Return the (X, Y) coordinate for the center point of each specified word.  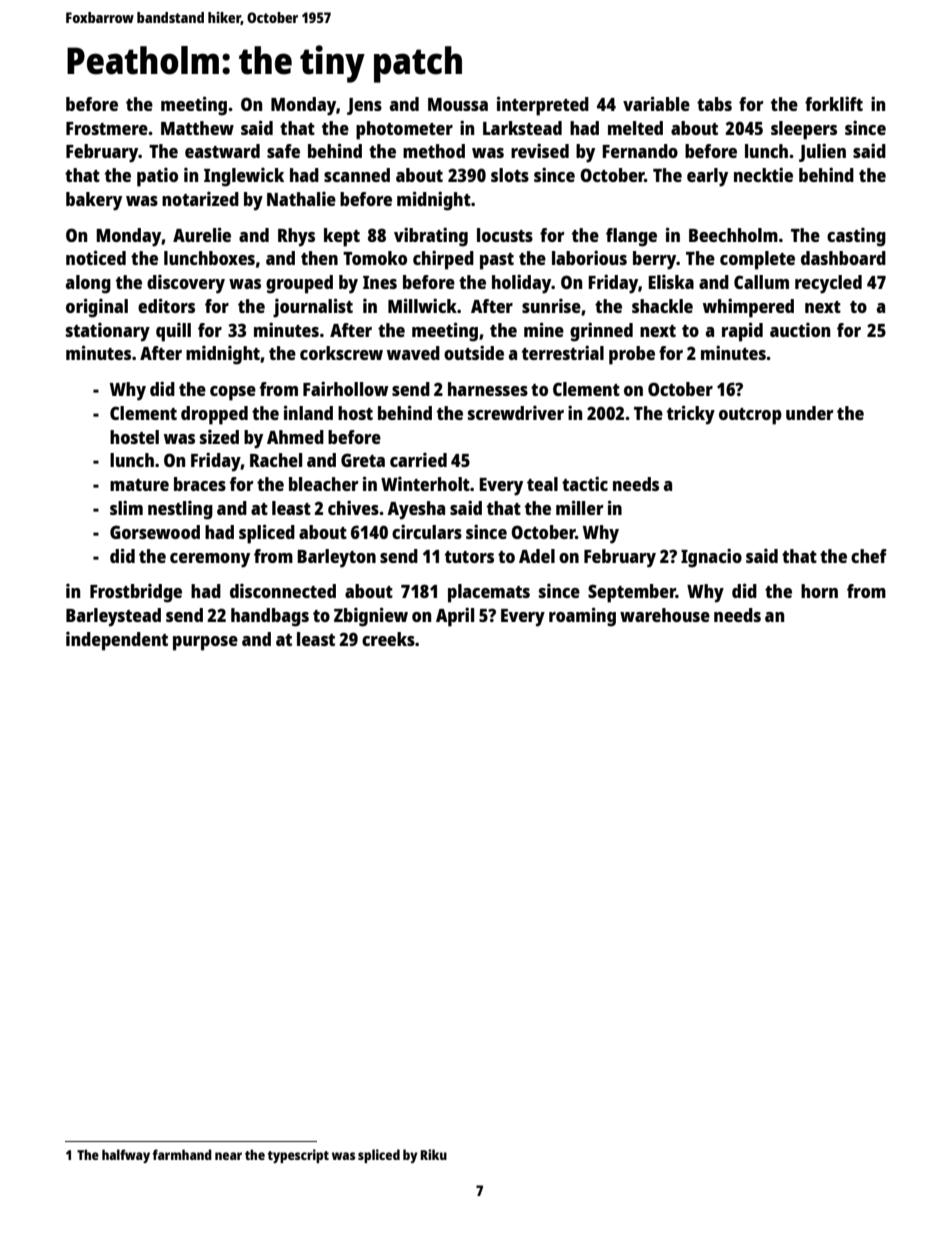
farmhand (182, 1154)
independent (117, 641)
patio (157, 177)
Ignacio (711, 558)
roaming (582, 617)
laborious (589, 257)
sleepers (804, 130)
